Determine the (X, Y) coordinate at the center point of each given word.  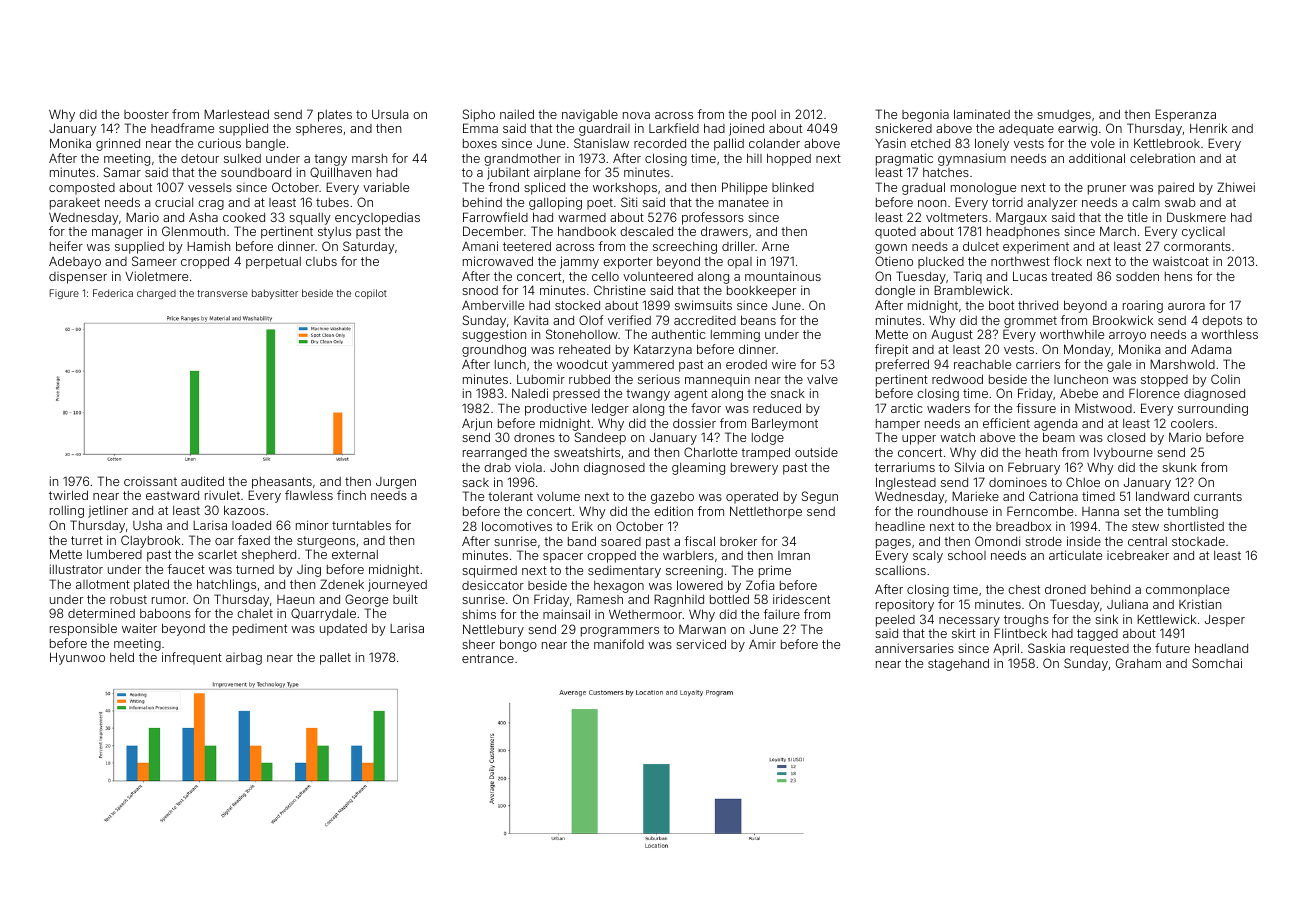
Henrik (1208, 128)
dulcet (981, 246)
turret (87, 540)
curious (219, 143)
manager (117, 234)
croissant (150, 481)
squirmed (489, 572)
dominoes (1018, 482)
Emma (480, 128)
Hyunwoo (77, 658)
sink (1106, 619)
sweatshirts (587, 452)
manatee (744, 202)
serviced (701, 644)
